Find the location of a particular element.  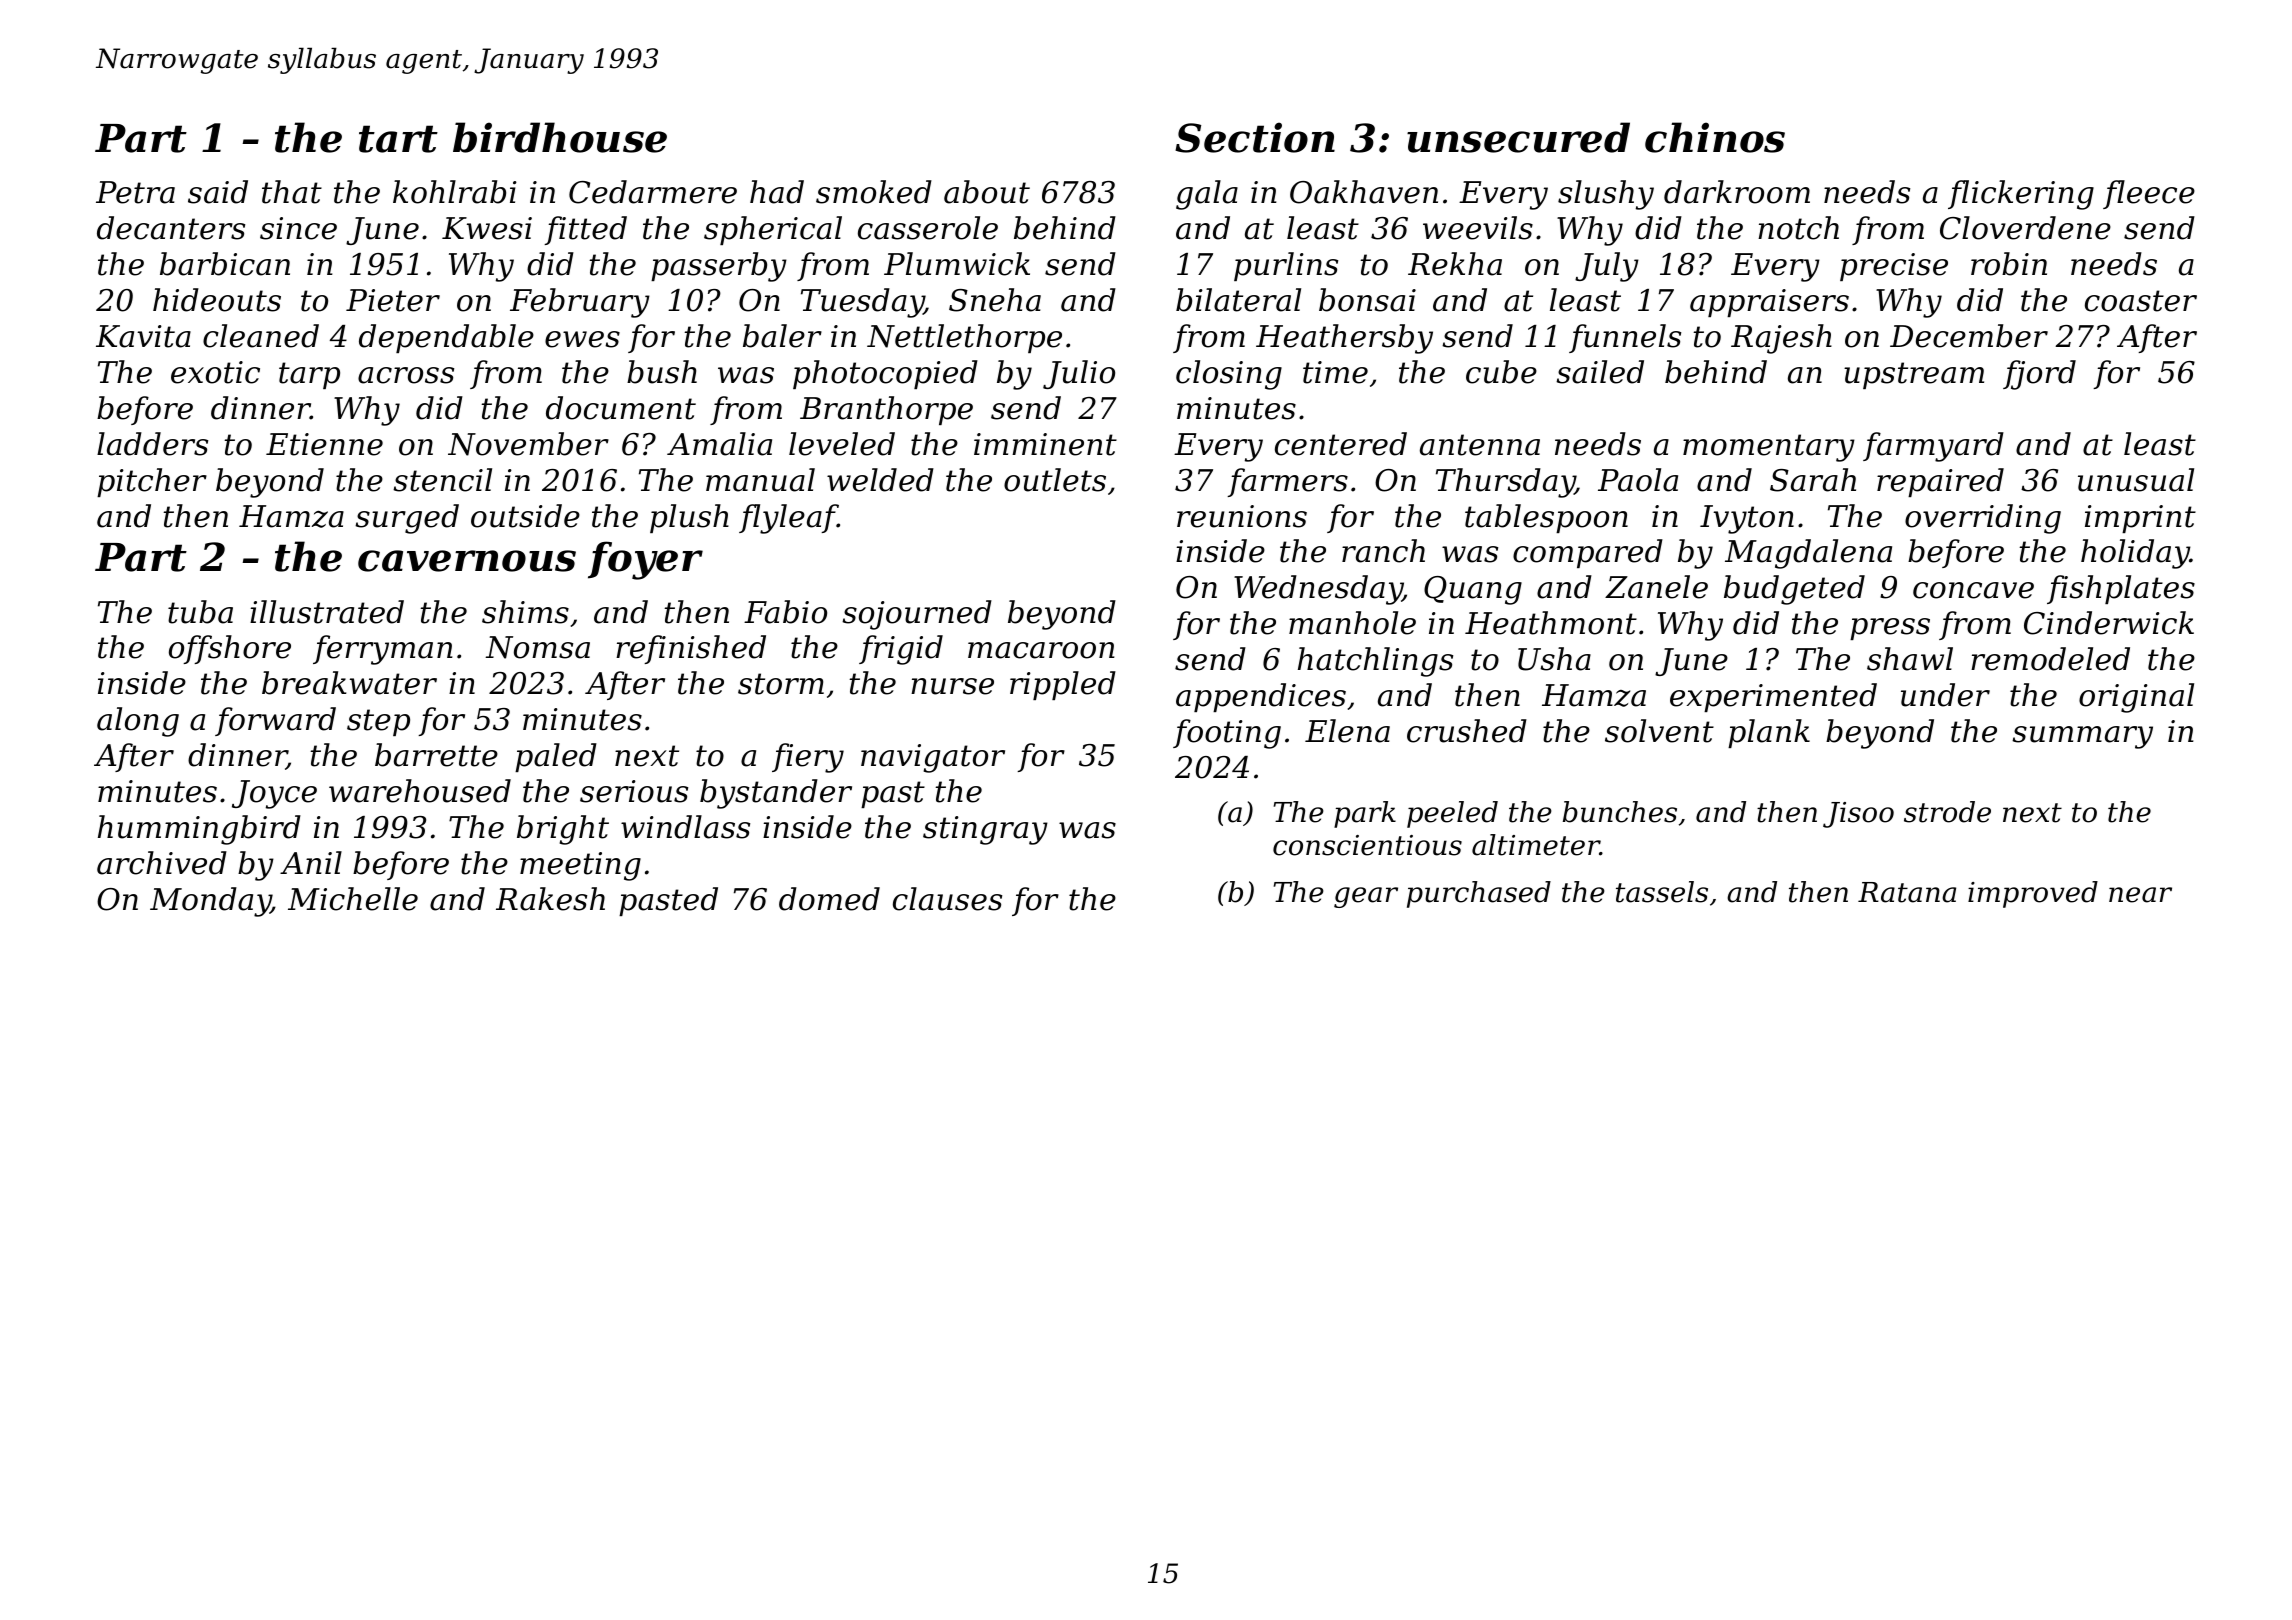

farmers is located at coordinates (1287, 482).
